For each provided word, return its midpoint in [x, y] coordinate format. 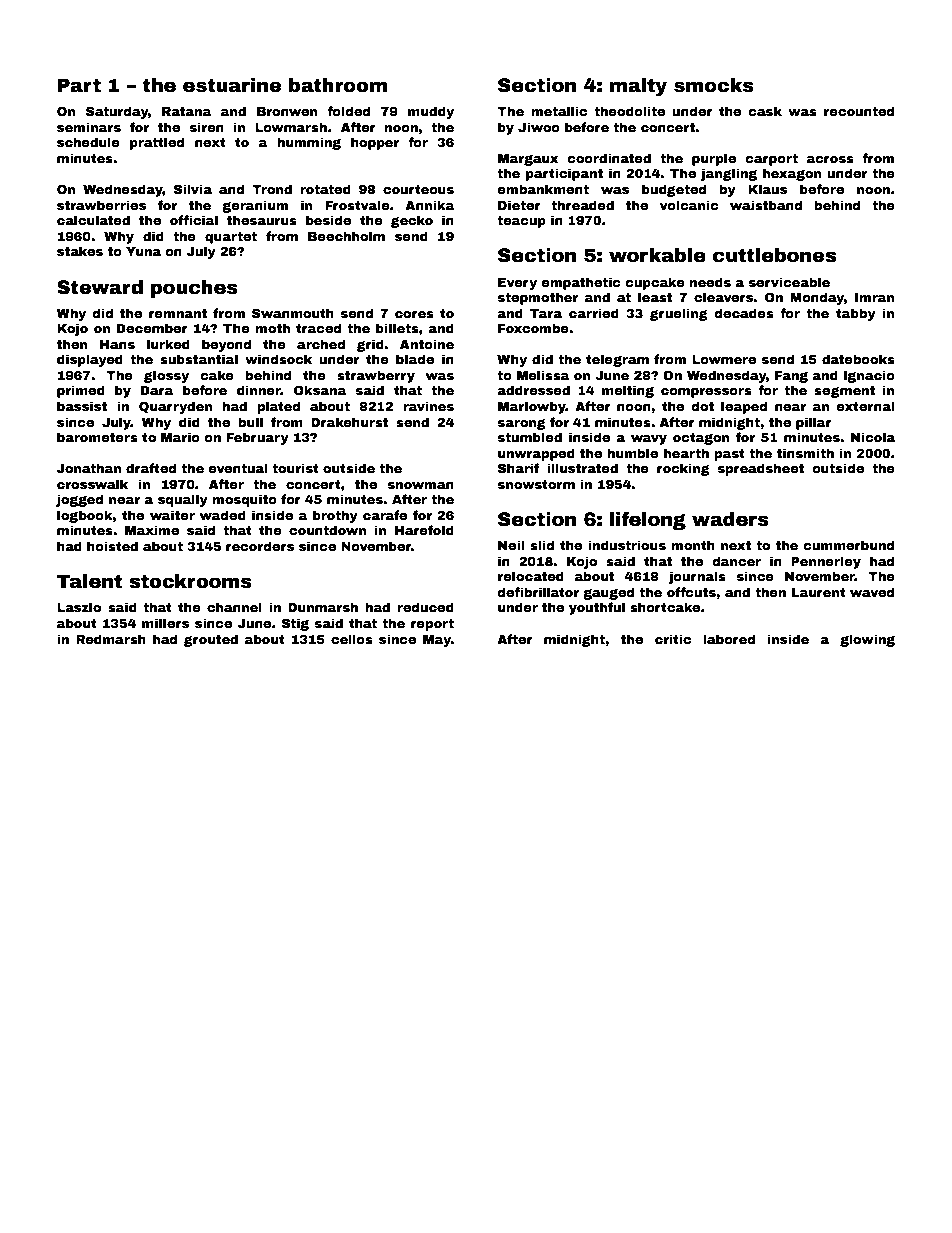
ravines [428, 406]
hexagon [792, 174]
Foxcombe [533, 328]
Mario [180, 437]
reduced [425, 607]
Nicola [873, 437]
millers [165, 623]
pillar [814, 423]
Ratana [187, 111]
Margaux [528, 160]
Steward [100, 287]
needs [710, 282]
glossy [166, 376]
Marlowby [532, 407]
